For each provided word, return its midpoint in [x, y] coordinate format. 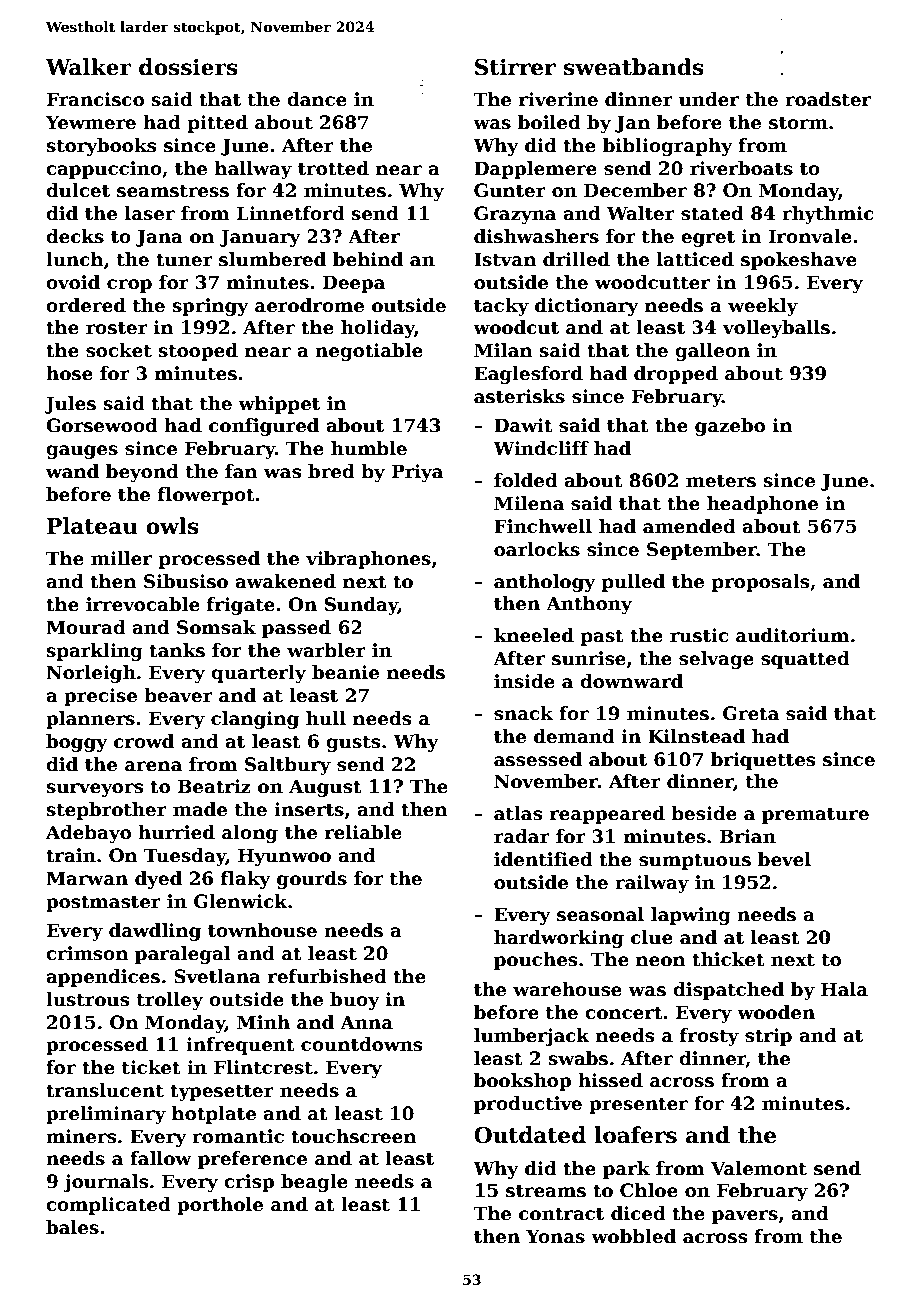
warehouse [567, 989]
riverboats [741, 168]
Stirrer [515, 67]
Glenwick [241, 901]
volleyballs [776, 329]
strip [768, 1037]
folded [526, 480]
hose [69, 373]
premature [815, 815]
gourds [312, 880]
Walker [88, 67]
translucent [105, 1090]
